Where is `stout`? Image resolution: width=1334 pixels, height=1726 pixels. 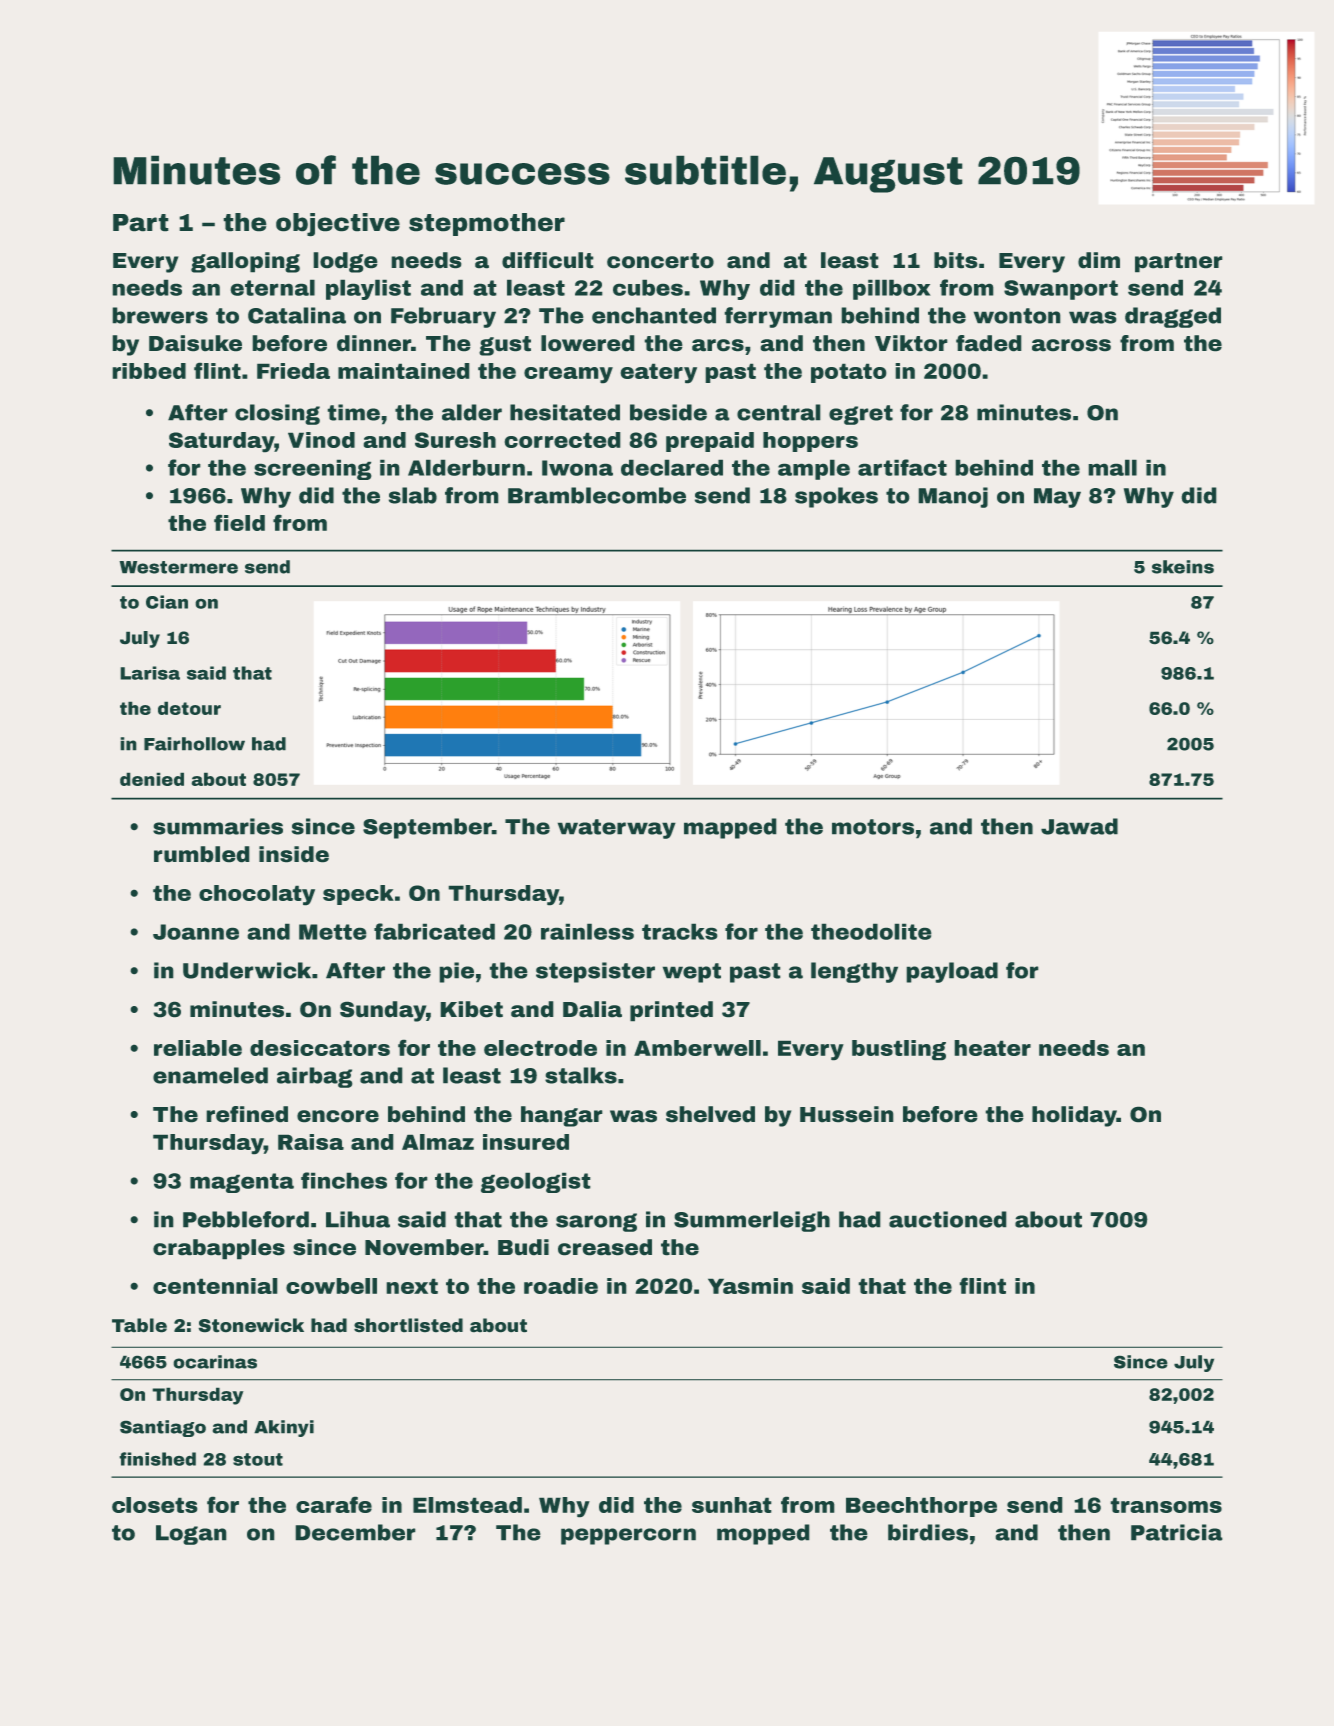 stout is located at coordinates (258, 1459).
